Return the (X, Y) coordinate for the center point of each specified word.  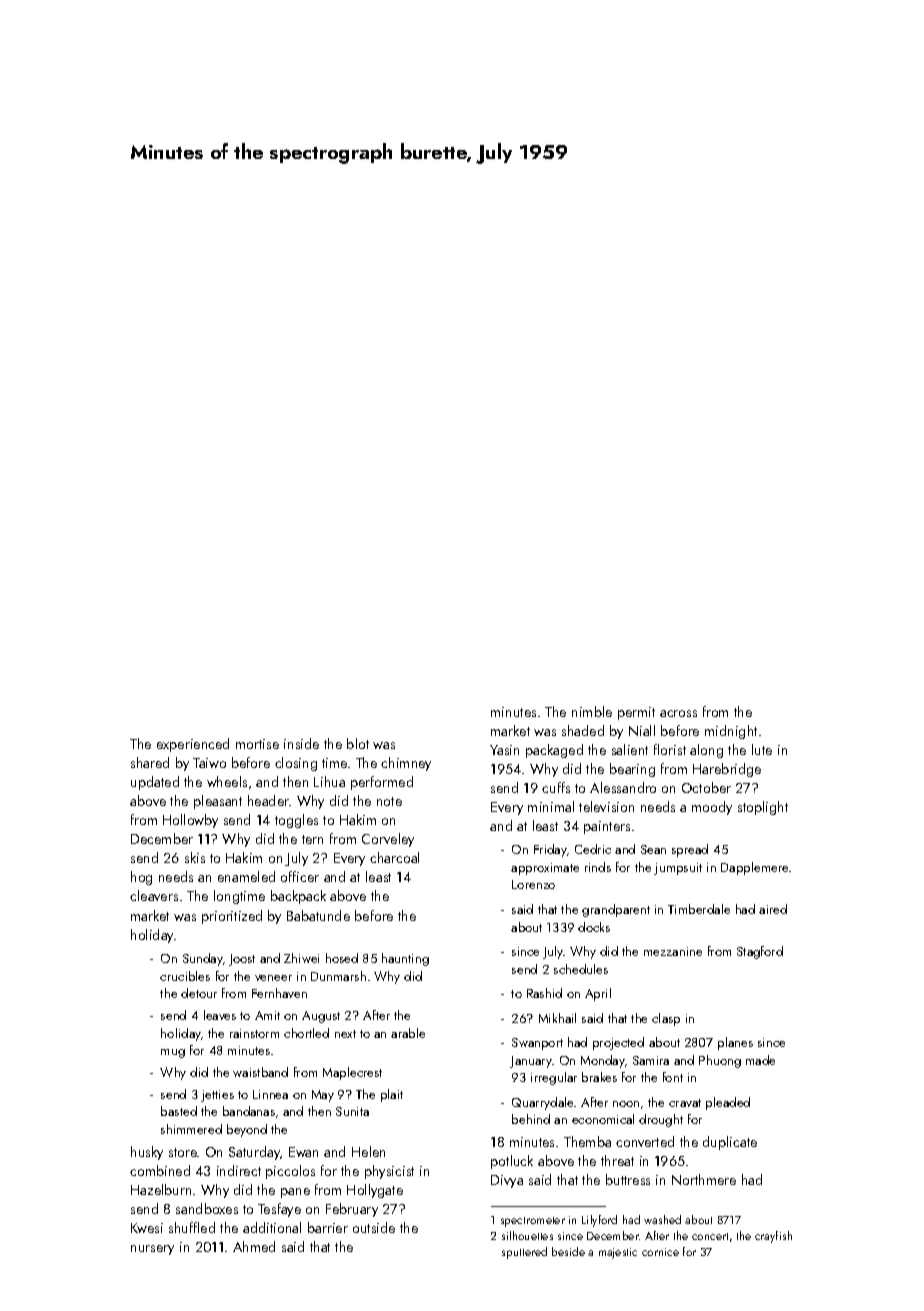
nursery (152, 1250)
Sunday (203, 959)
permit (636, 713)
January (531, 1062)
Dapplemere (754, 868)
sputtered (524, 1253)
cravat (685, 1103)
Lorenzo (533, 884)
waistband (260, 1072)
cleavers (154, 895)
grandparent (616, 910)
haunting (405, 959)
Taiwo (209, 763)
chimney (406, 764)
